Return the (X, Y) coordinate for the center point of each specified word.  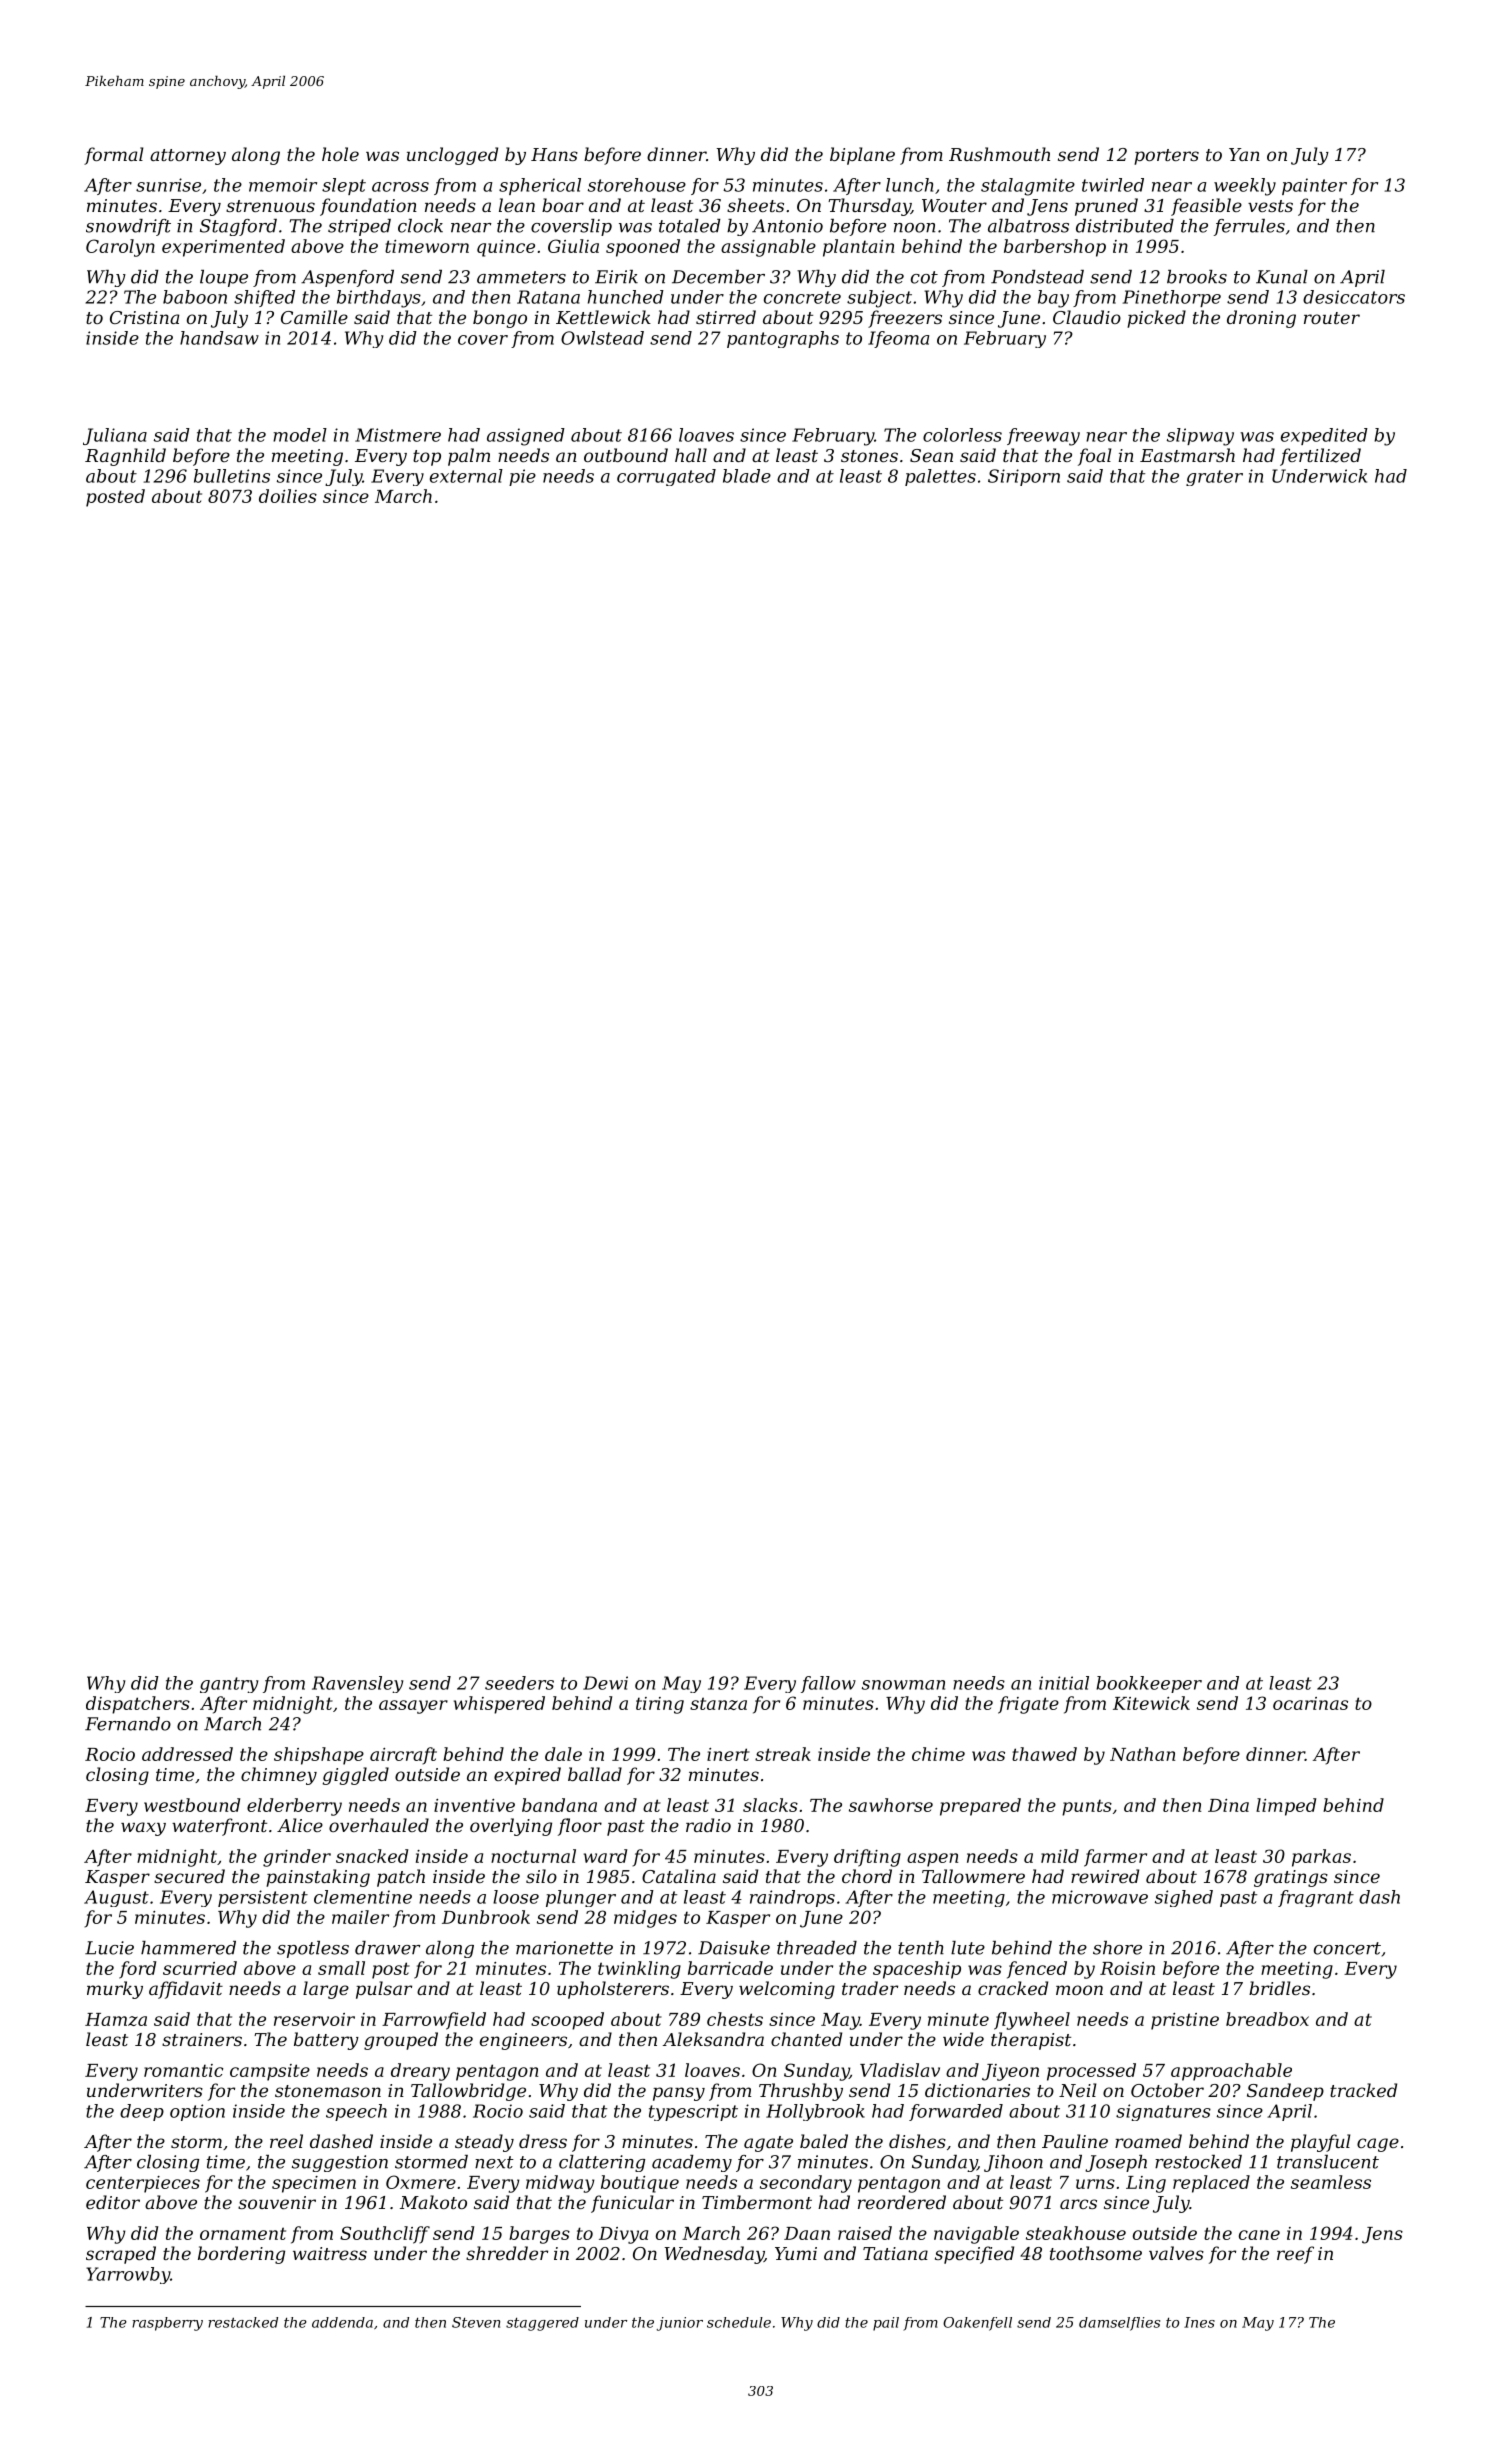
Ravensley (357, 1684)
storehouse (637, 185)
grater (1214, 478)
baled (824, 2141)
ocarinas (1310, 1703)
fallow (828, 1684)
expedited (1324, 436)
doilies (288, 496)
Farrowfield (434, 2021)
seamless (1331, 2182)
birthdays (379, 299)
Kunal (1282, 277)
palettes (940, 477)
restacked (243, 2322)
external (466, 476)
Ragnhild (125, 457)
